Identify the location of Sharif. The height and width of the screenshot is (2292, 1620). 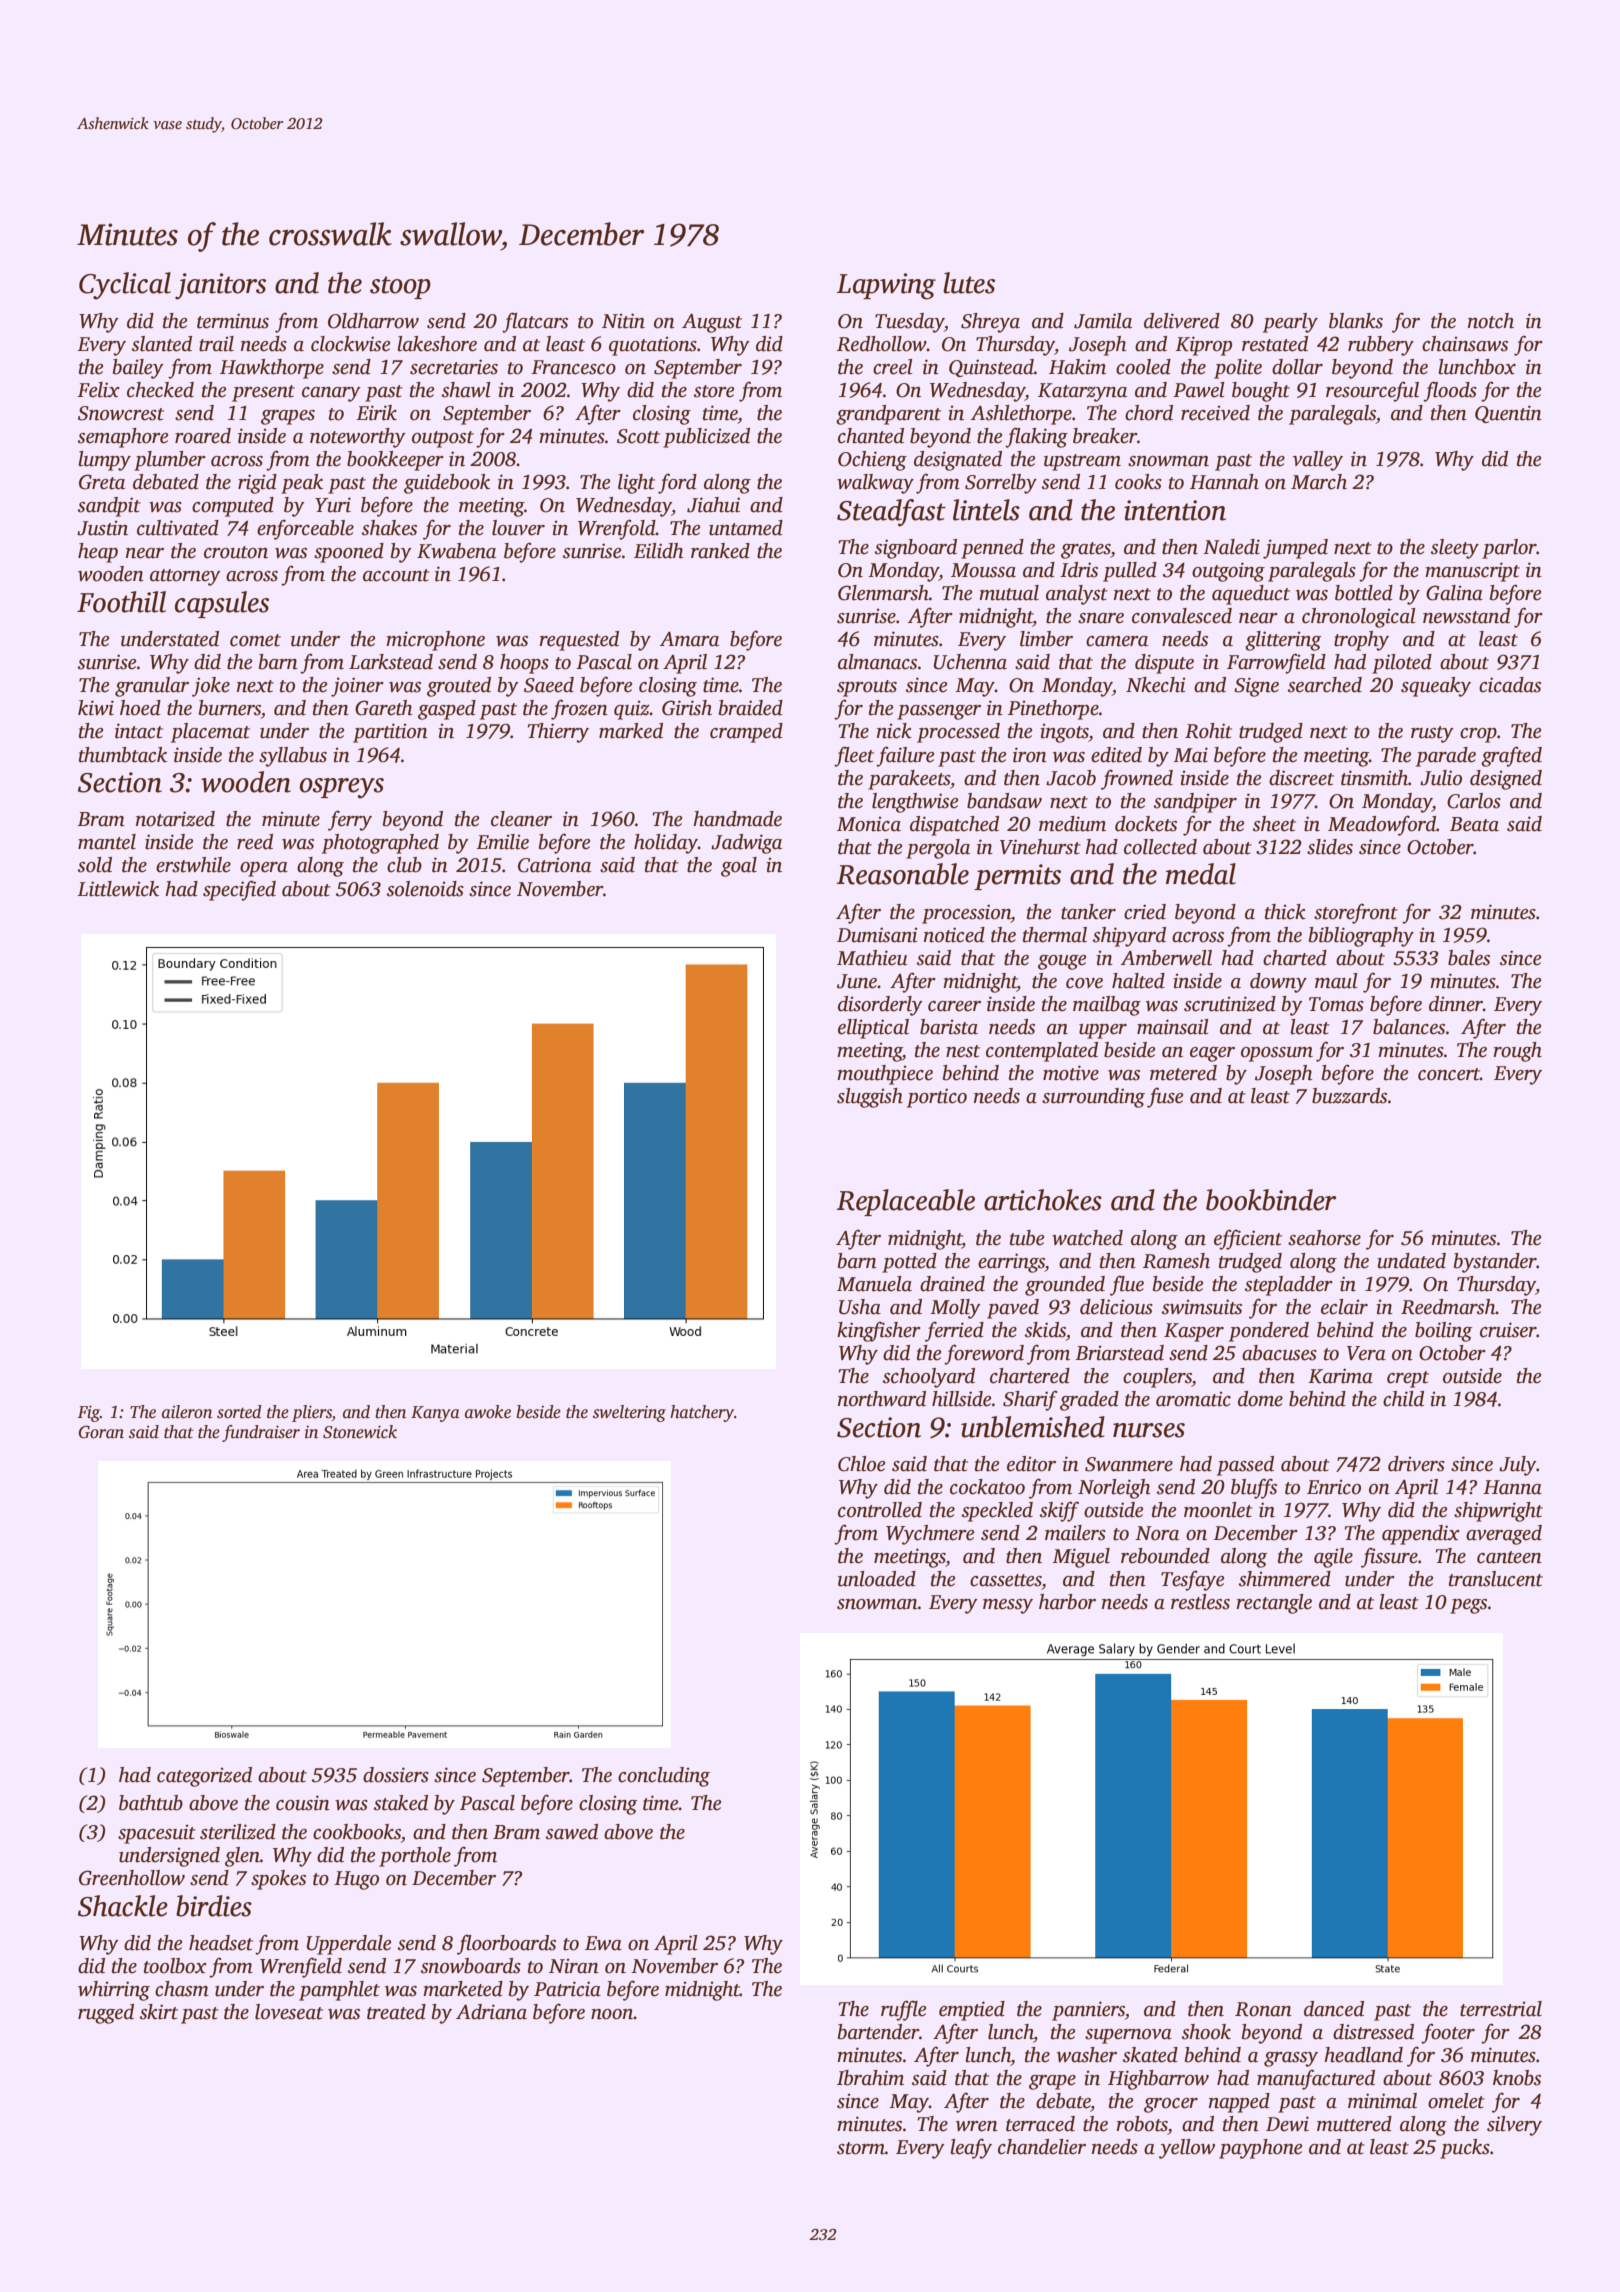
(1030, 1400).
